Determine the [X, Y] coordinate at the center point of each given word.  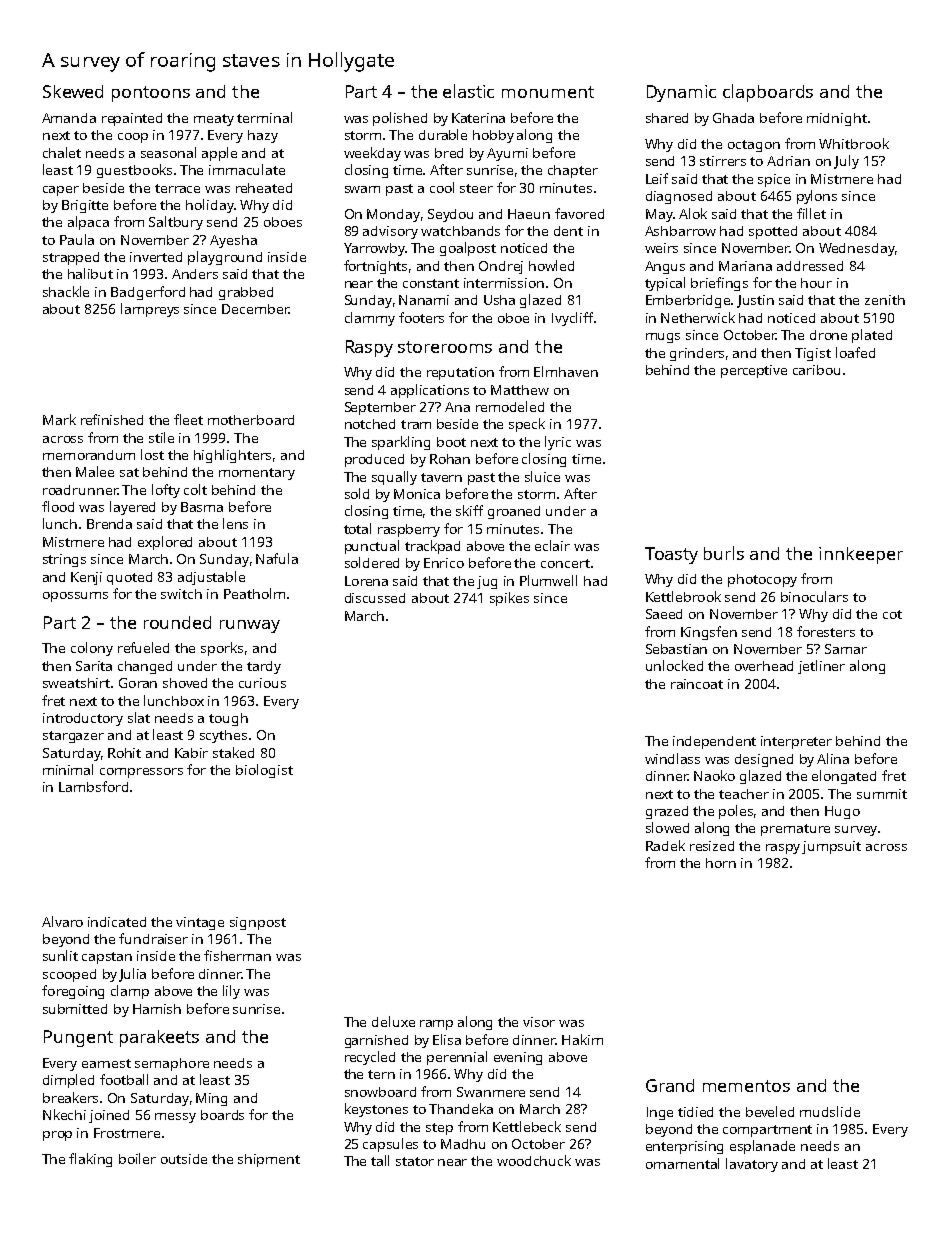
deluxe [393, 1021]
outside [184, 1159]
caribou [816, 370]
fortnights [375, 267]
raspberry [409, 530]
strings [64, 560]
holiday [210, 206]
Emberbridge [689, 301]
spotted [773, 232]
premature [795, 830]
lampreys [150, 310]
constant [431, 283]
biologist [264, 771]
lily [231, 992]
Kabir [191, 753]
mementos [746, 1086]
